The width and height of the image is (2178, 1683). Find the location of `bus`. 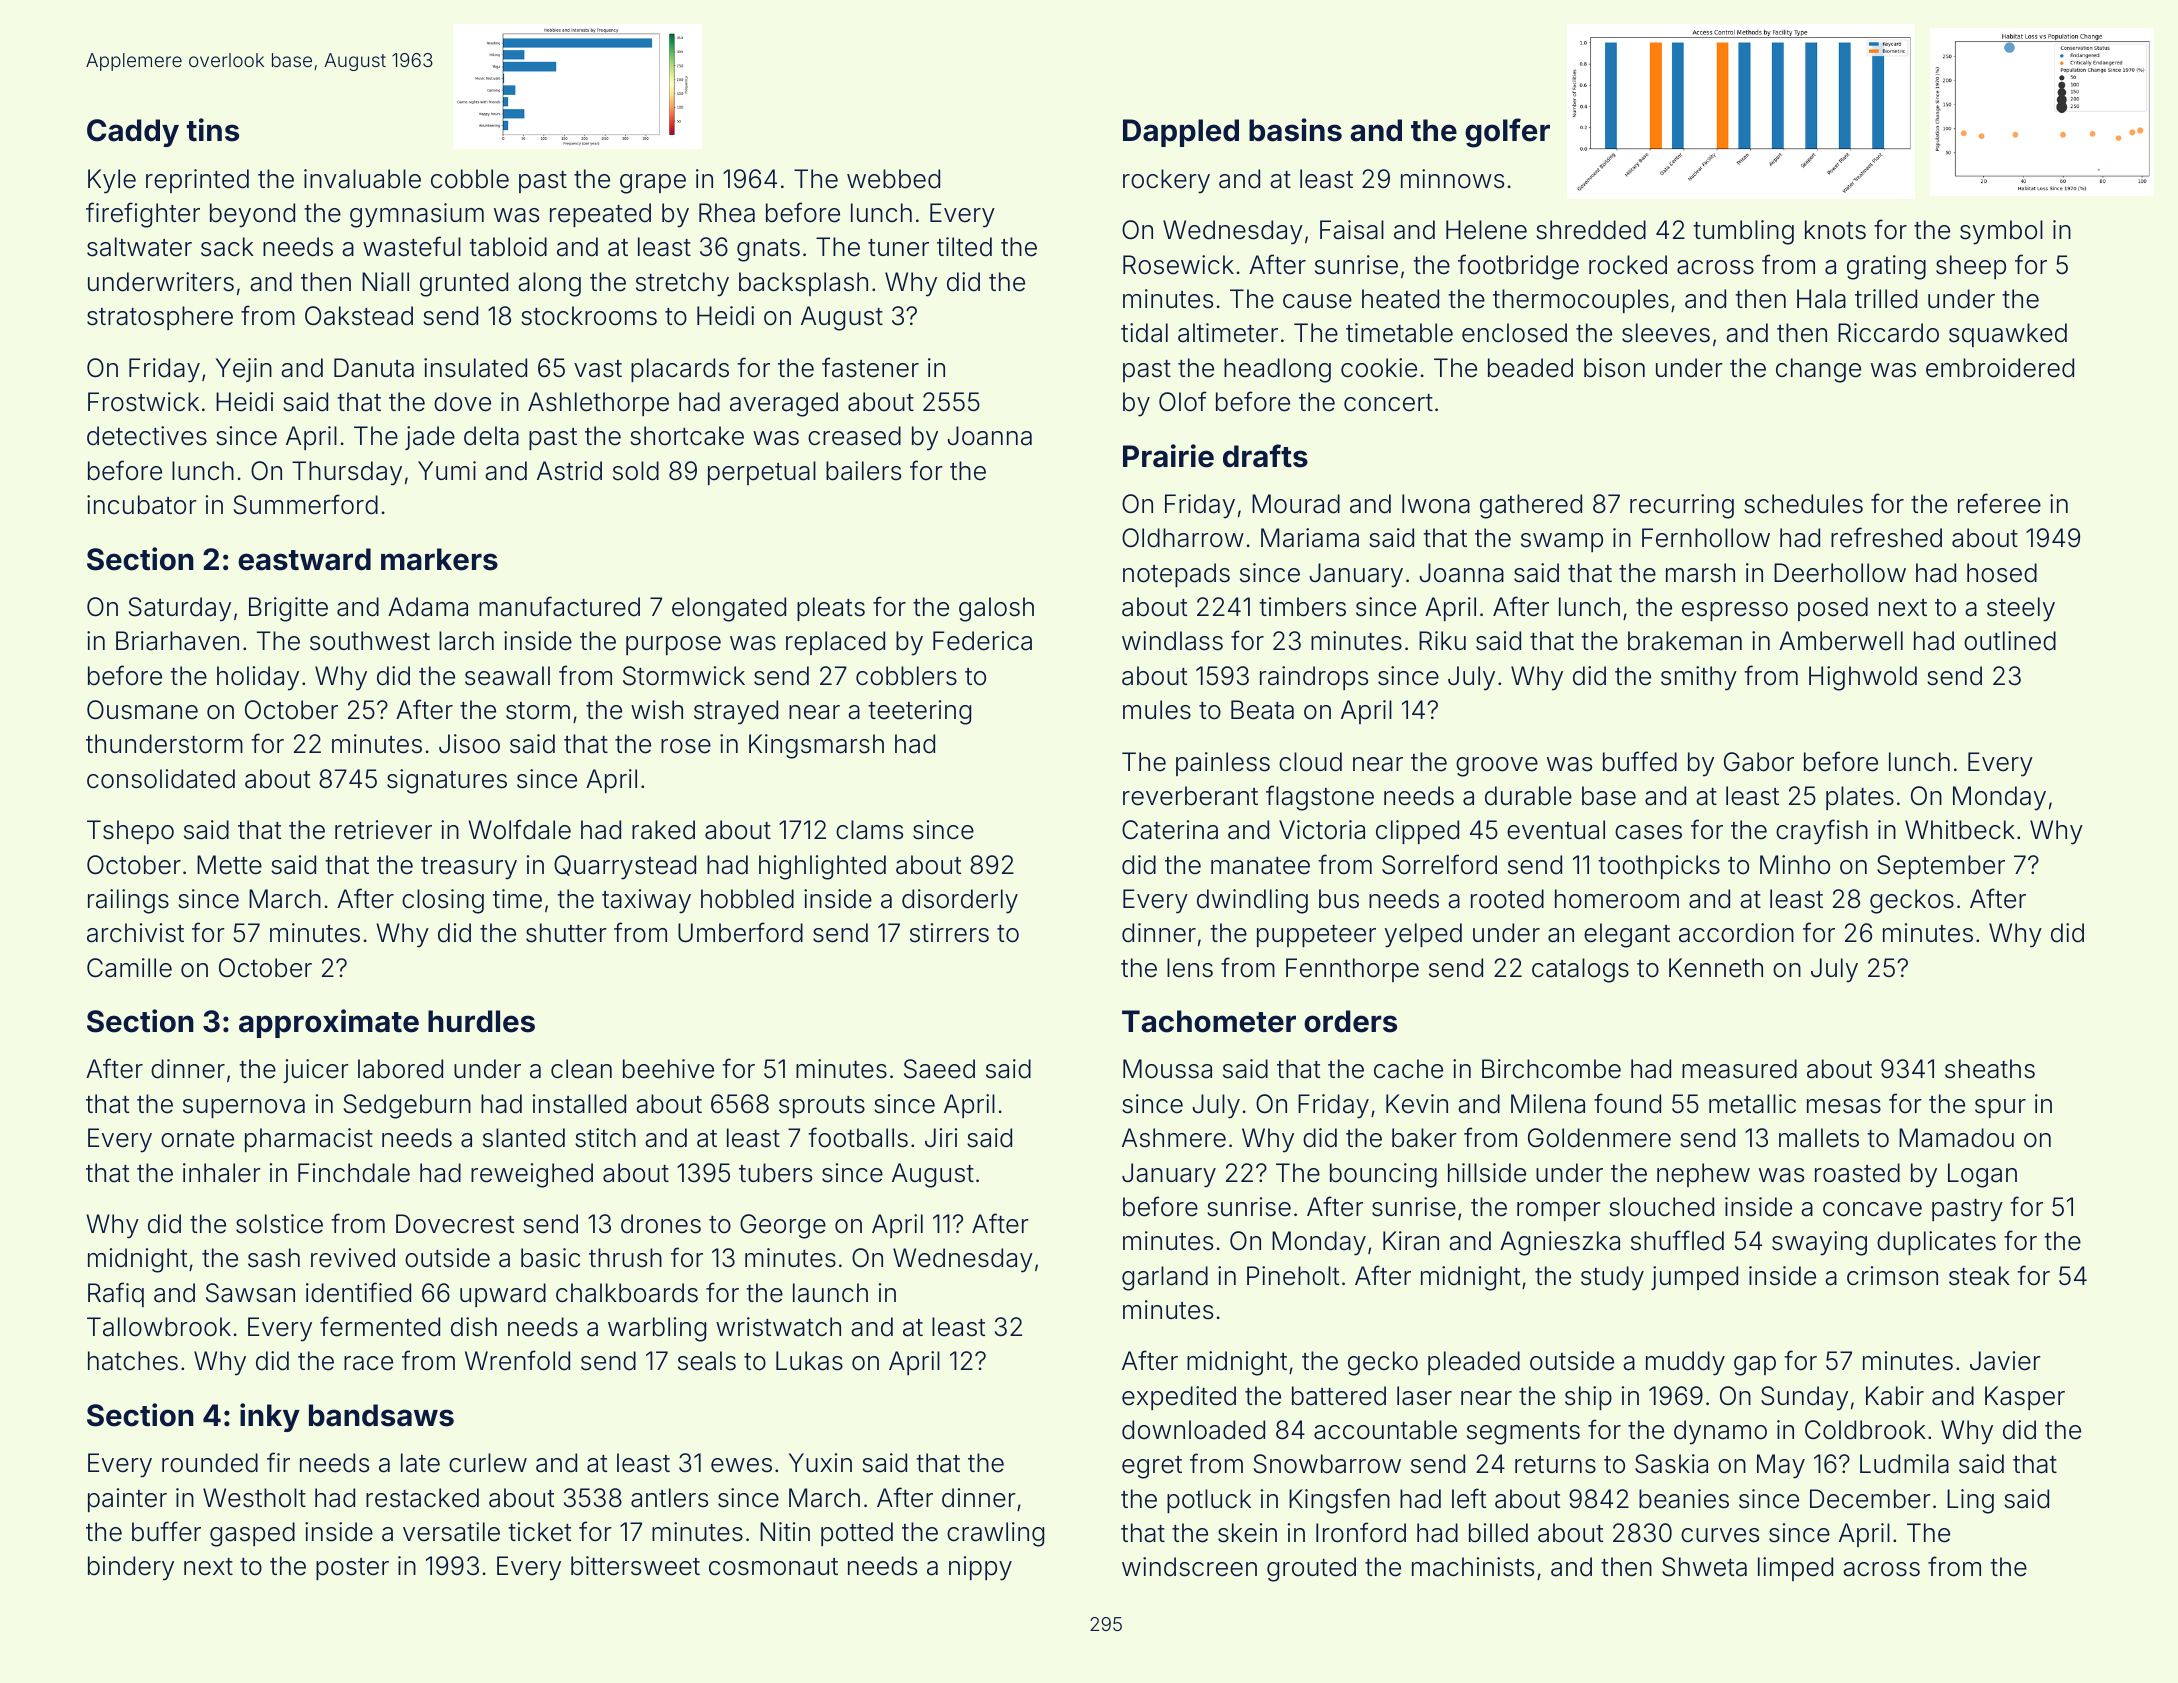

bus is located at coordinates (1339, 899).
